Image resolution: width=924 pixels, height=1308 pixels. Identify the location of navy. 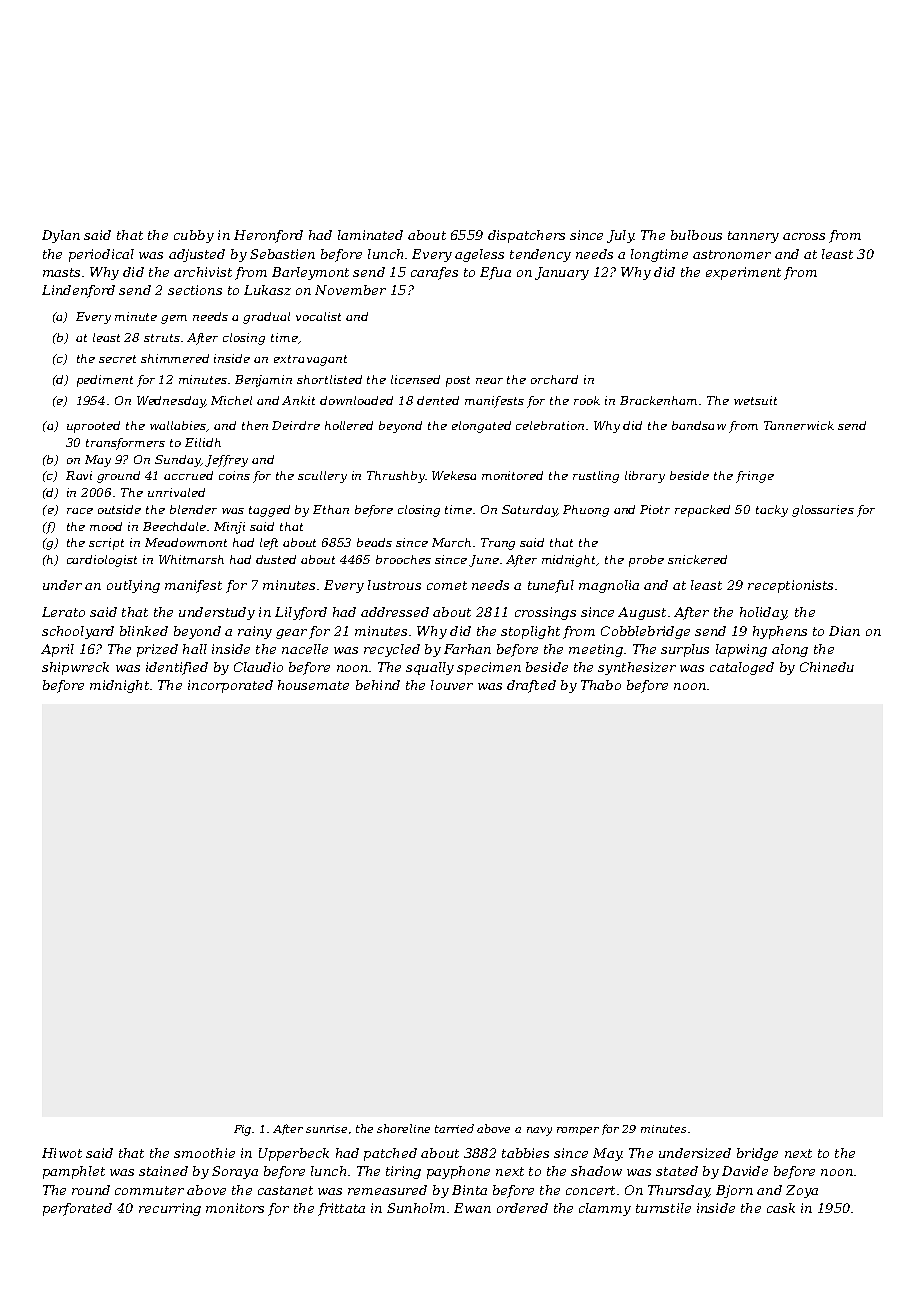
(539, 1131).
